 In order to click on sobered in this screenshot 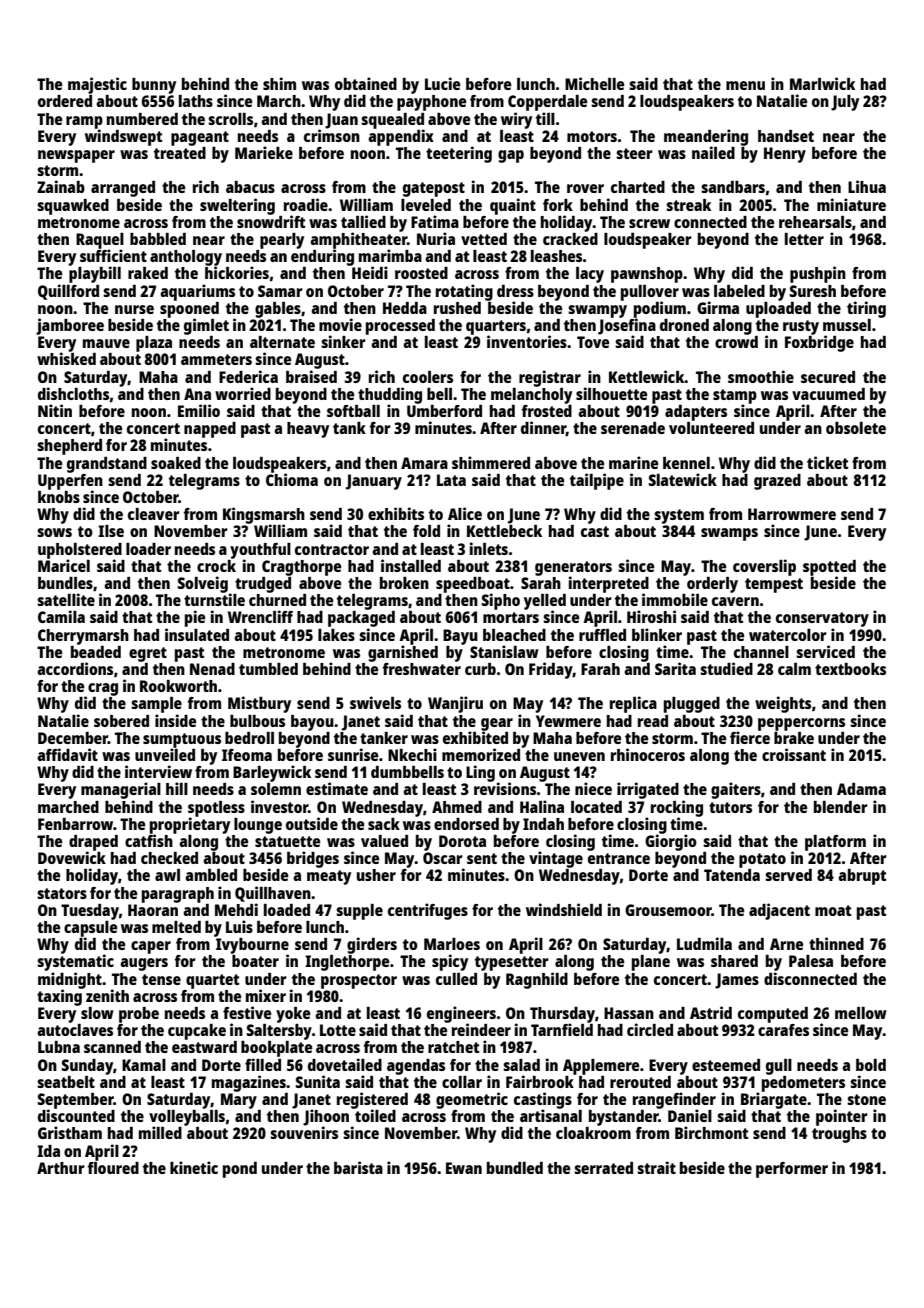, I will do `click(121, 721)`.
